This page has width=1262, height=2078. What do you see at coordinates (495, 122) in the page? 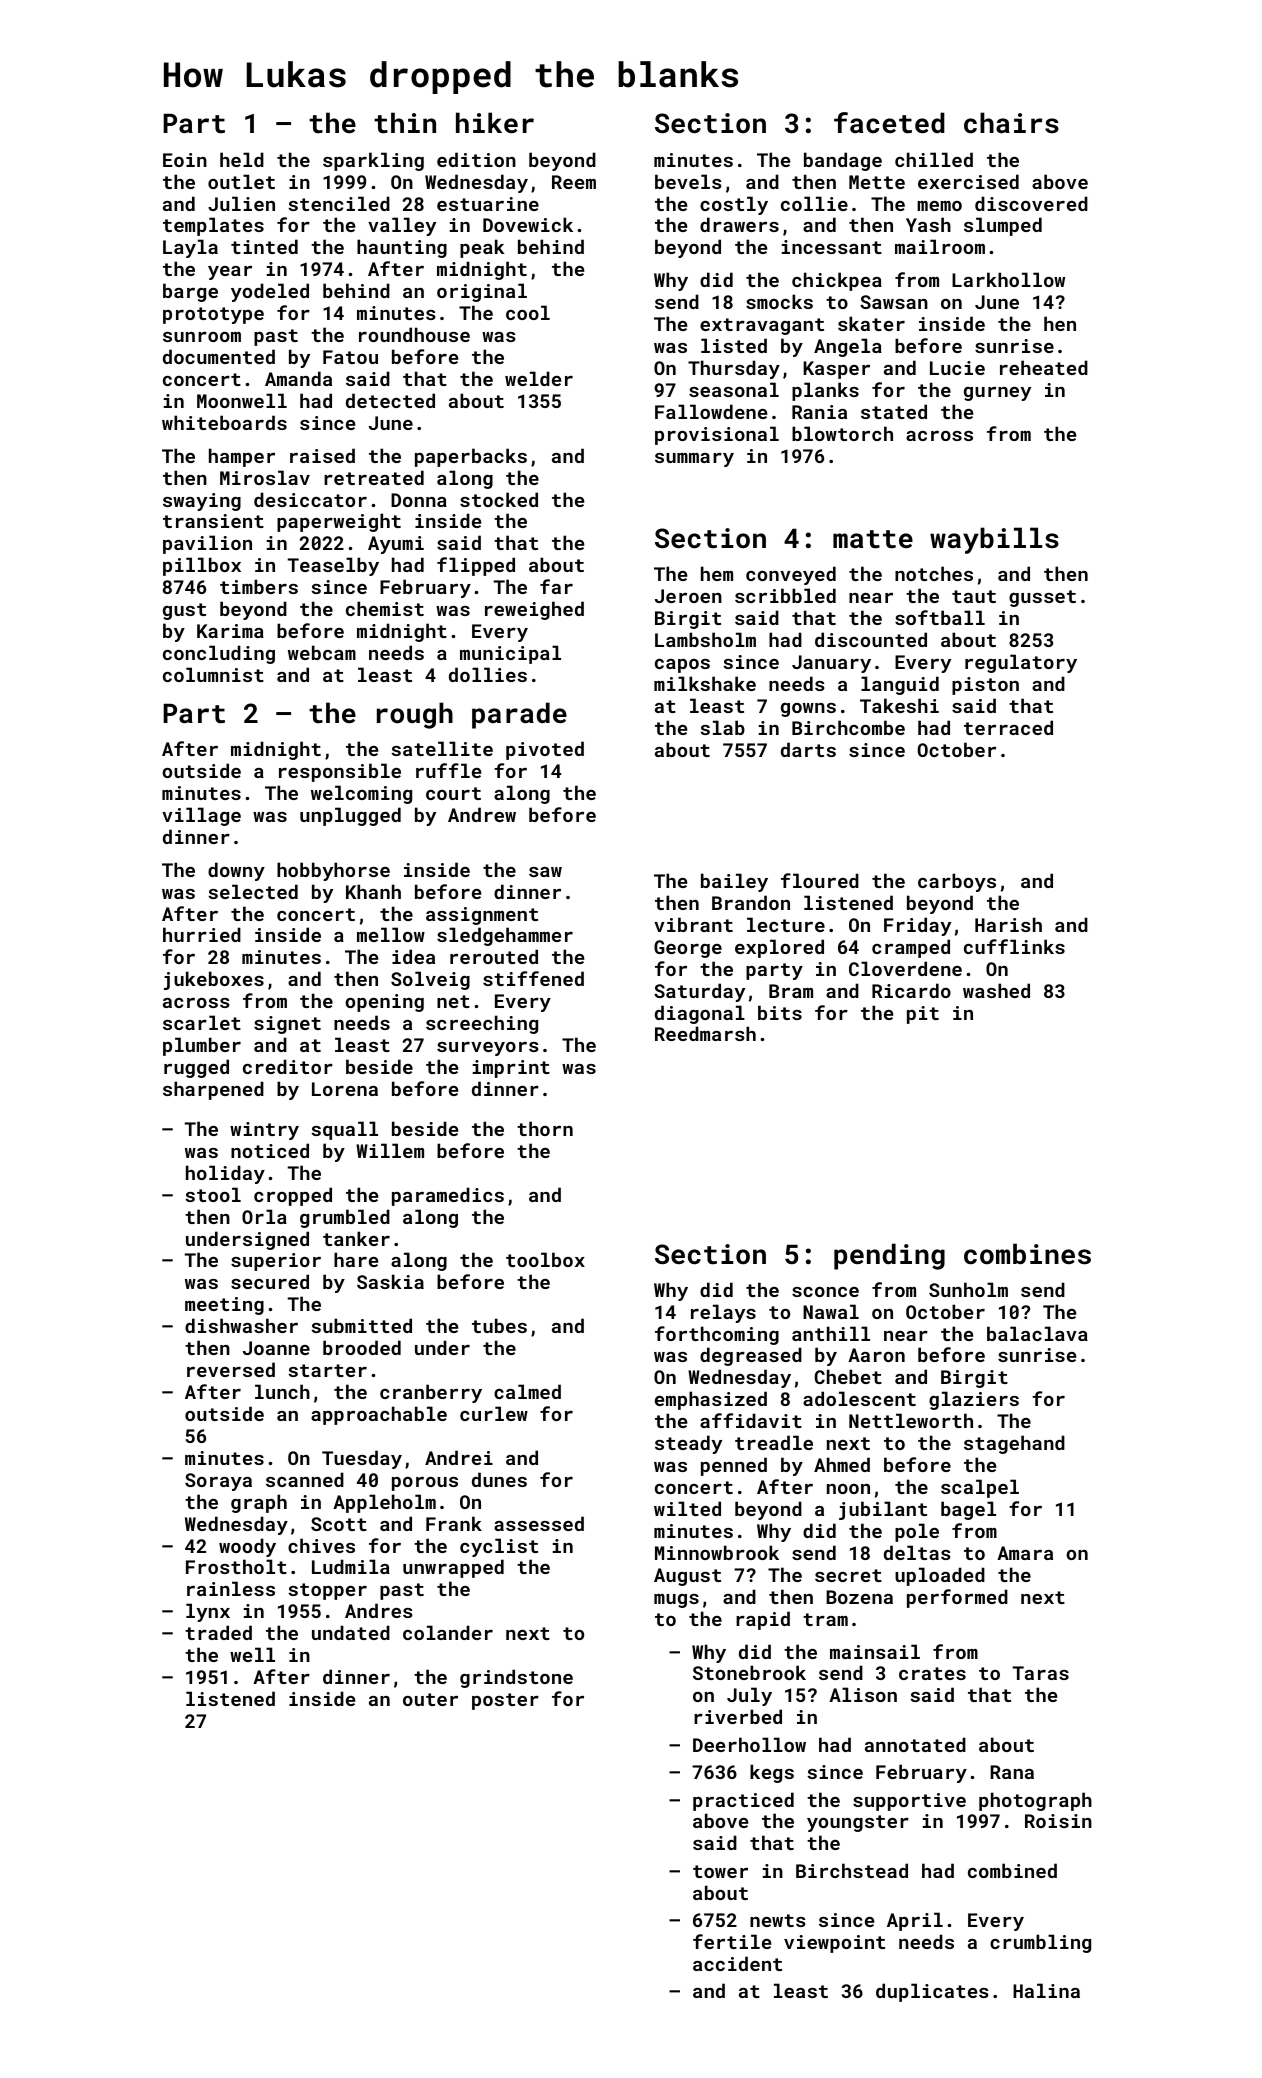
I see `hiker` at bounding box center [495, 122].
